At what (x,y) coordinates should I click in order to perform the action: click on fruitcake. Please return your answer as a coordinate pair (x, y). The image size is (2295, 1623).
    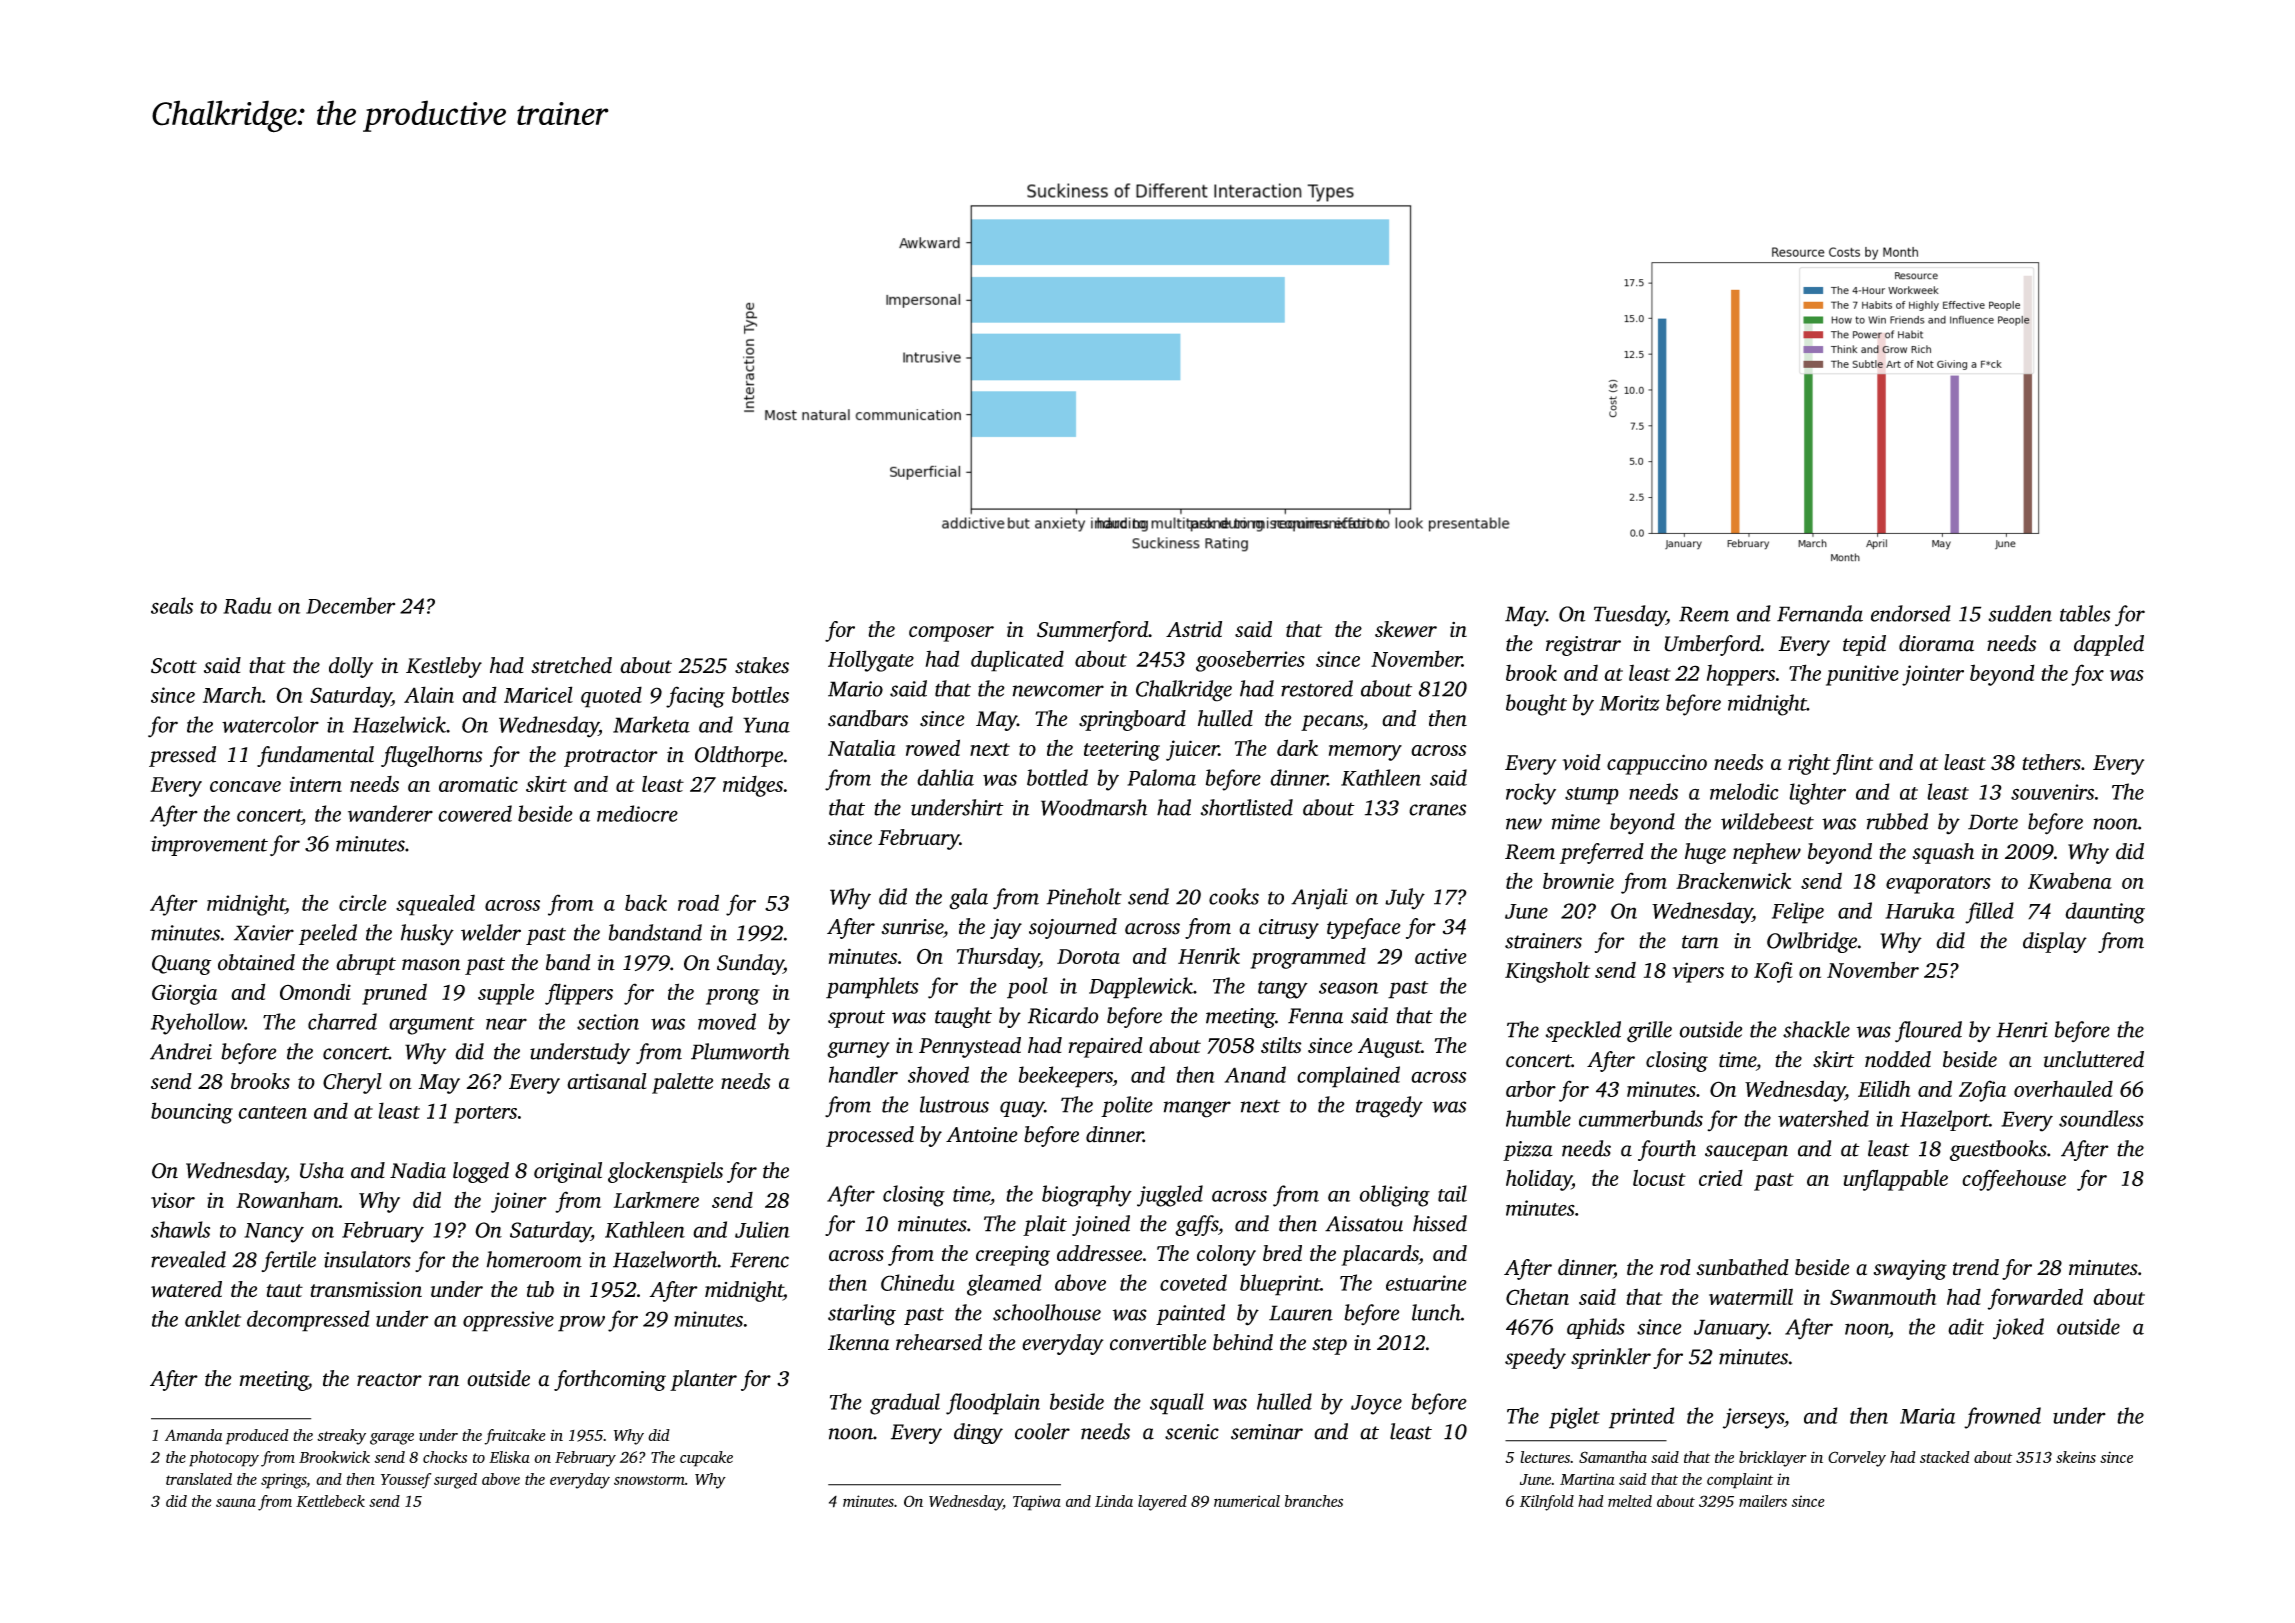
    Looking at the image, I should click on (515, 1437).
